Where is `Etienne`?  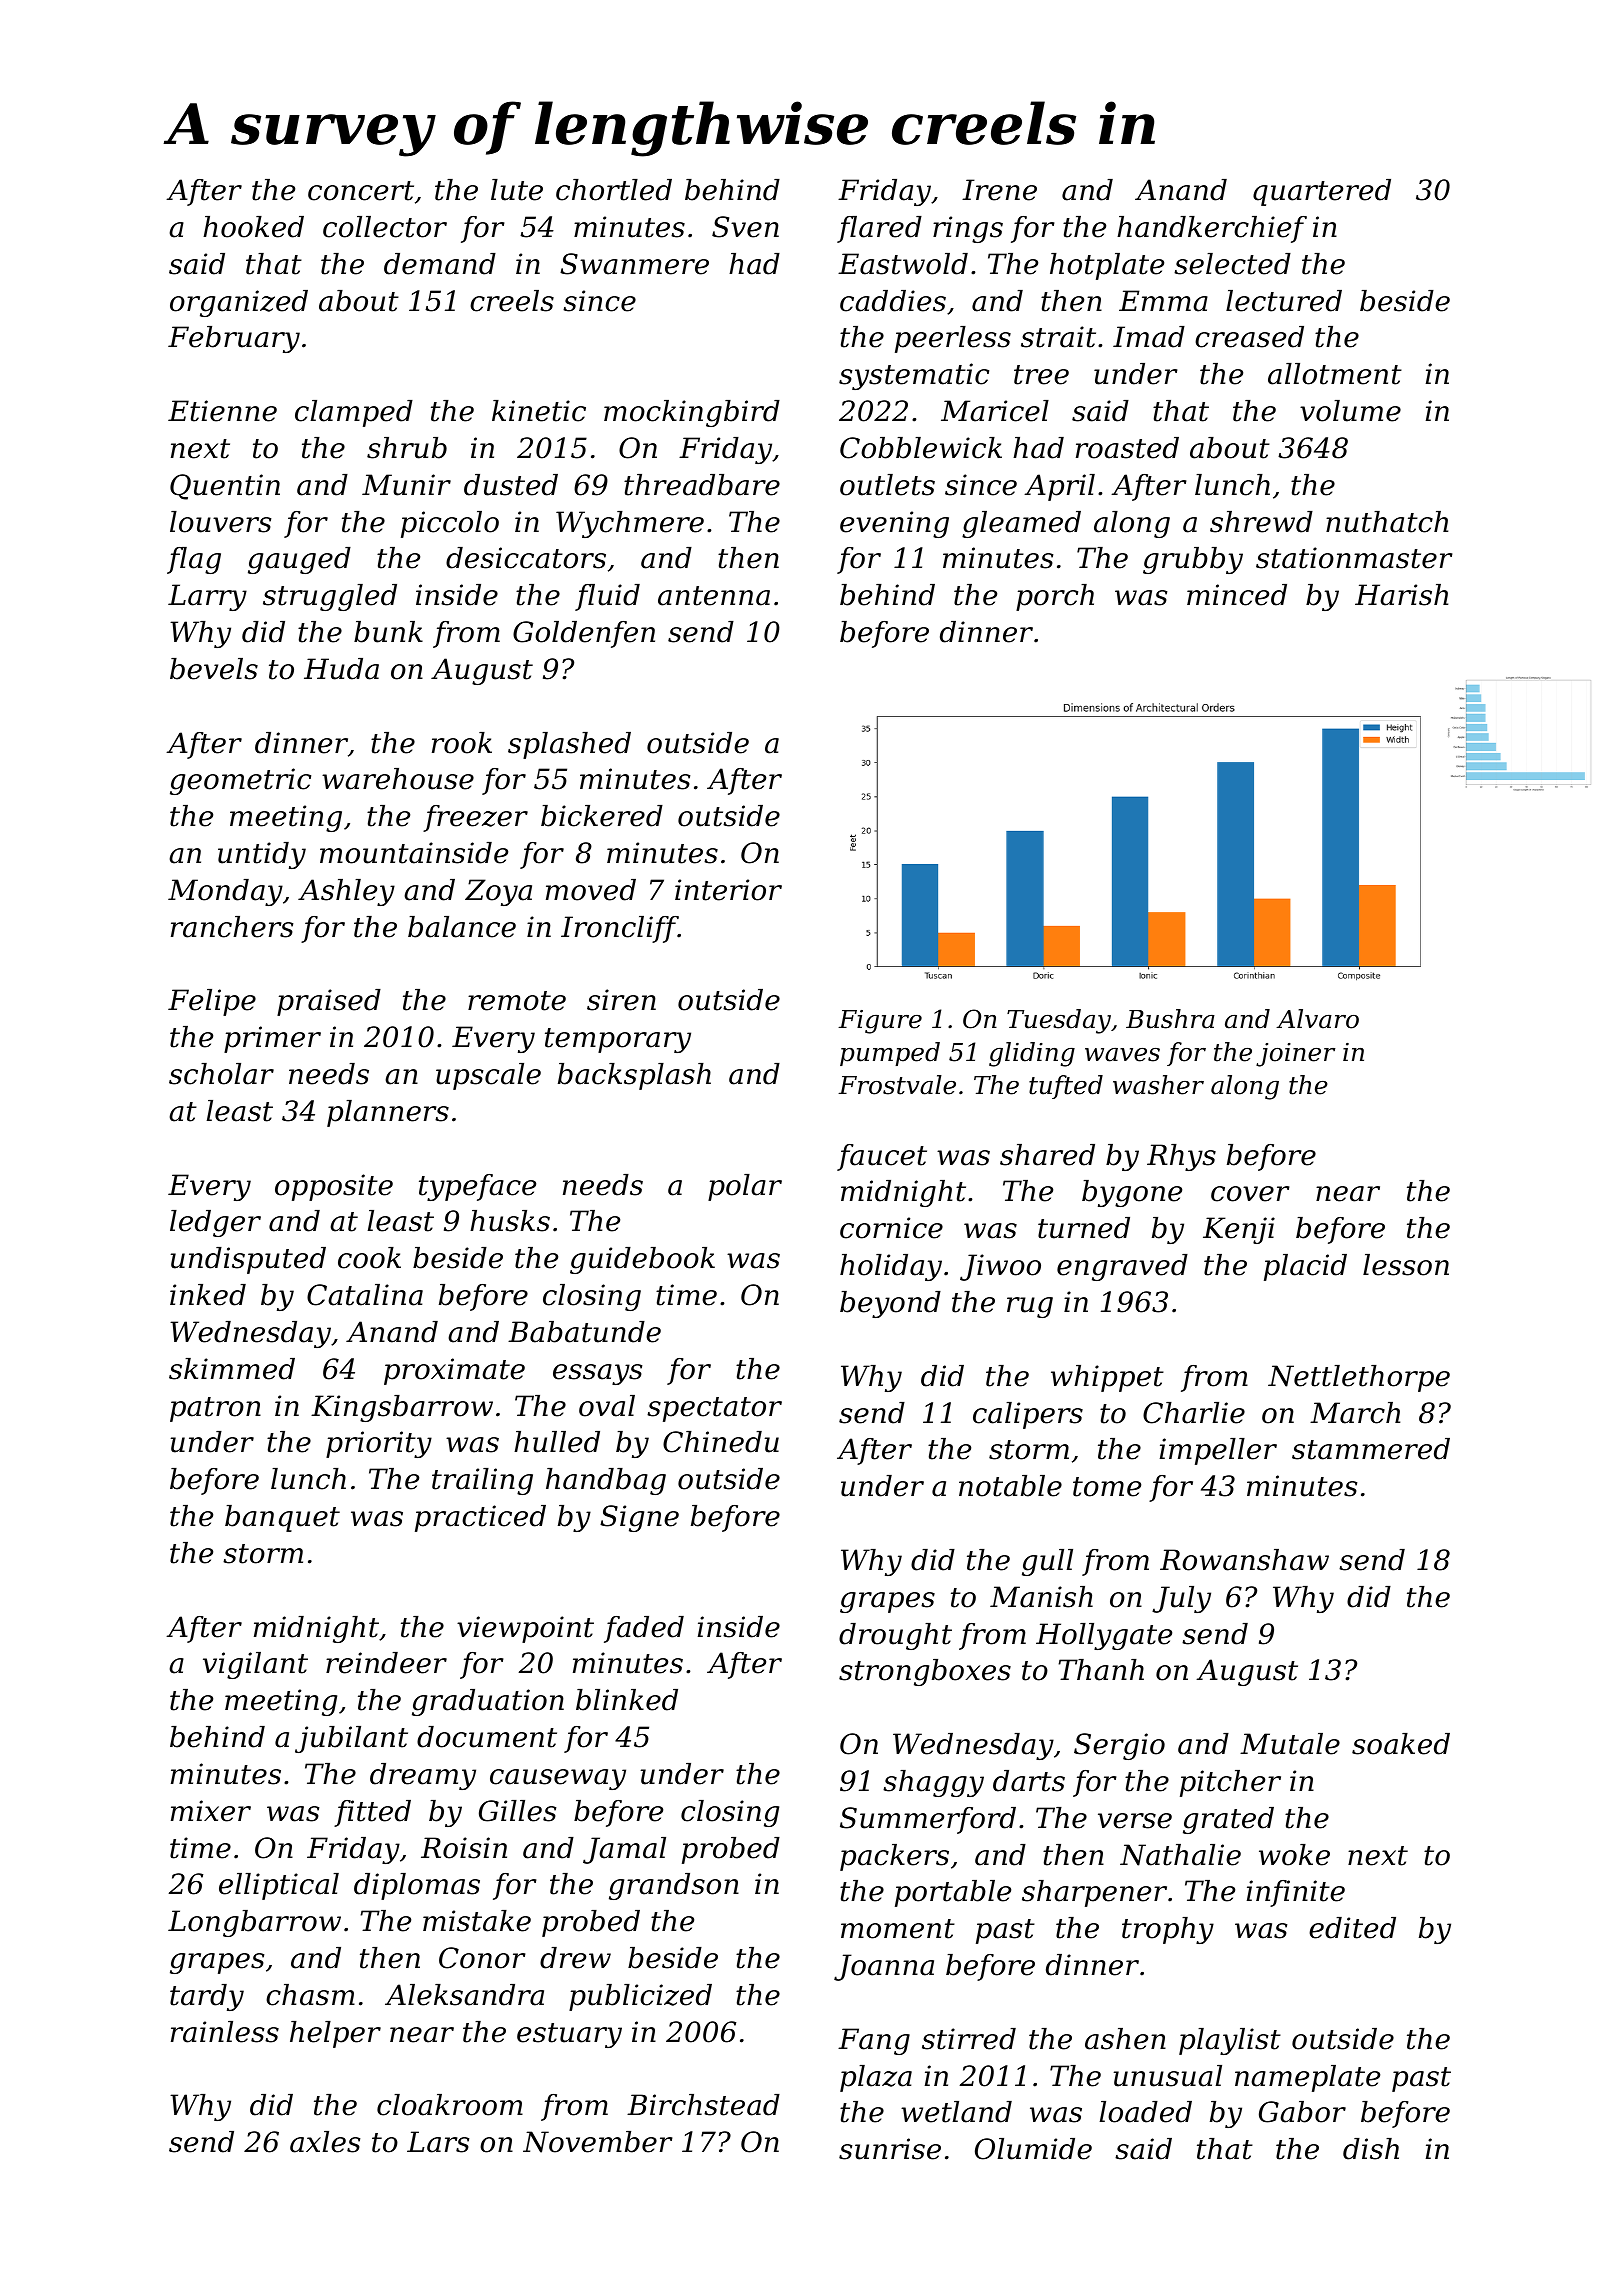
Etienne is located at coordinates (222, 411).
